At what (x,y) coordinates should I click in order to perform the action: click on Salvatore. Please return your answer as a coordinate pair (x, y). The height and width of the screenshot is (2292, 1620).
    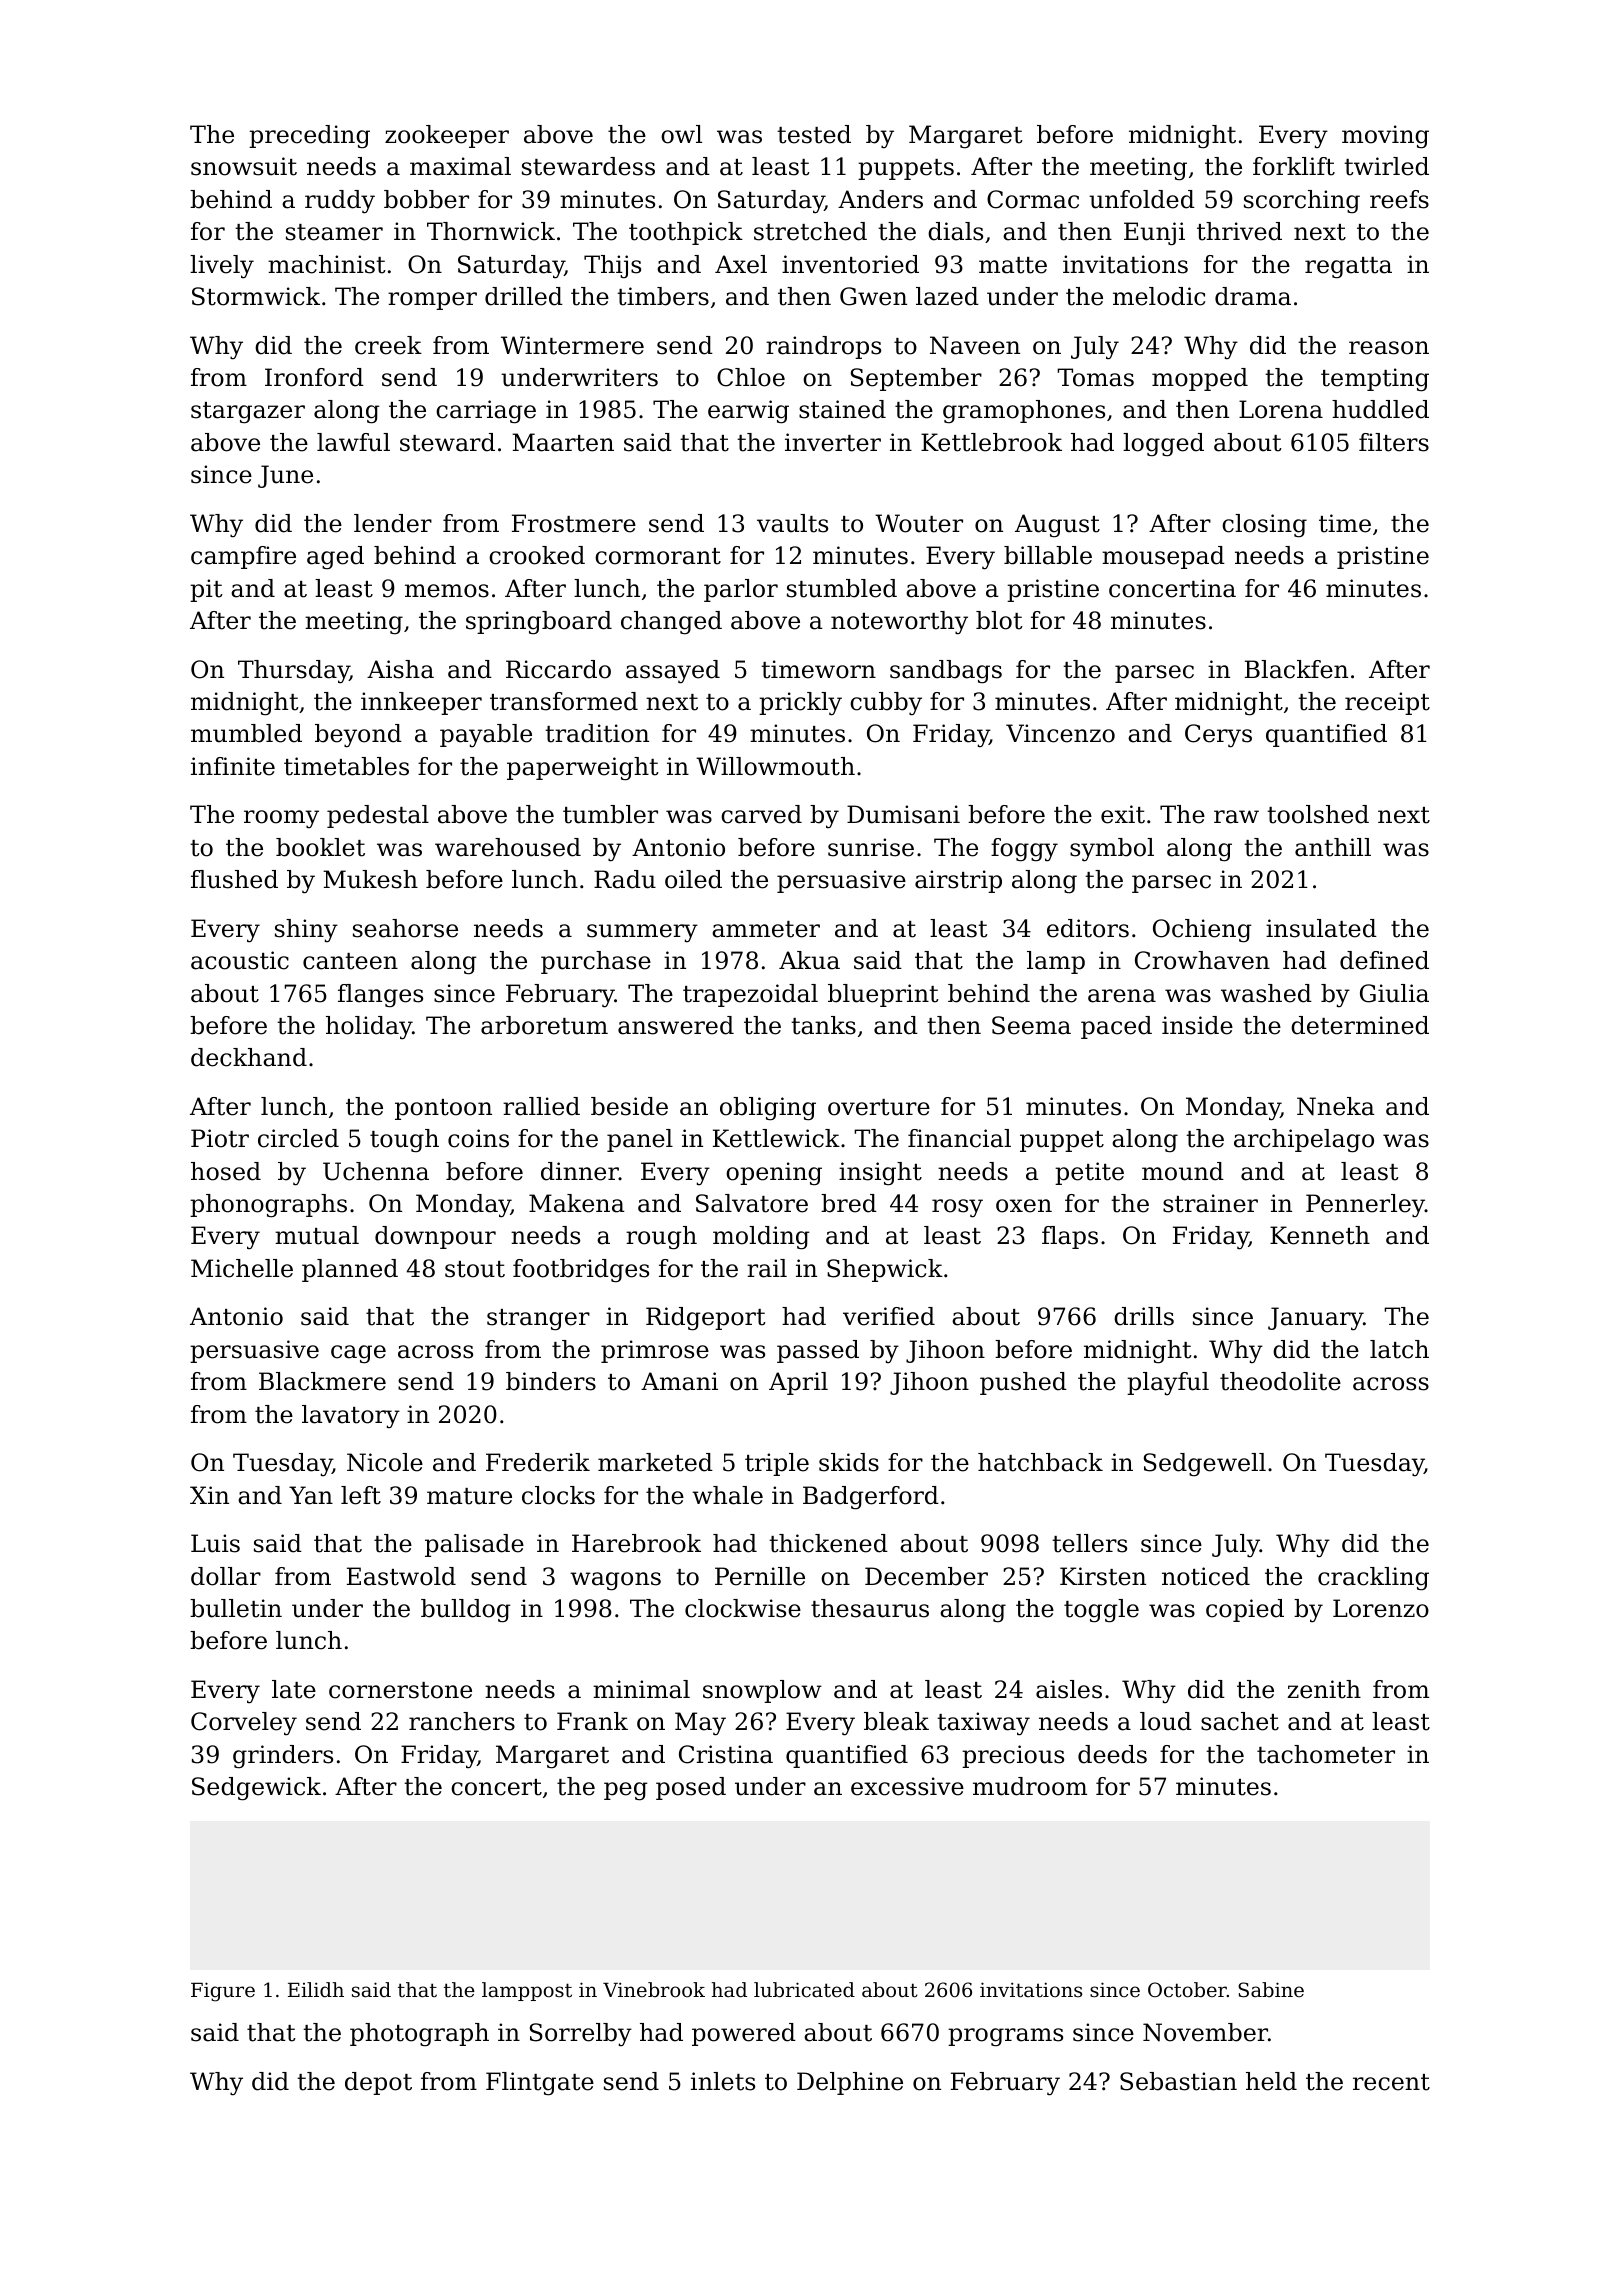
    Looking at the image, I should click on (752, 1203).
